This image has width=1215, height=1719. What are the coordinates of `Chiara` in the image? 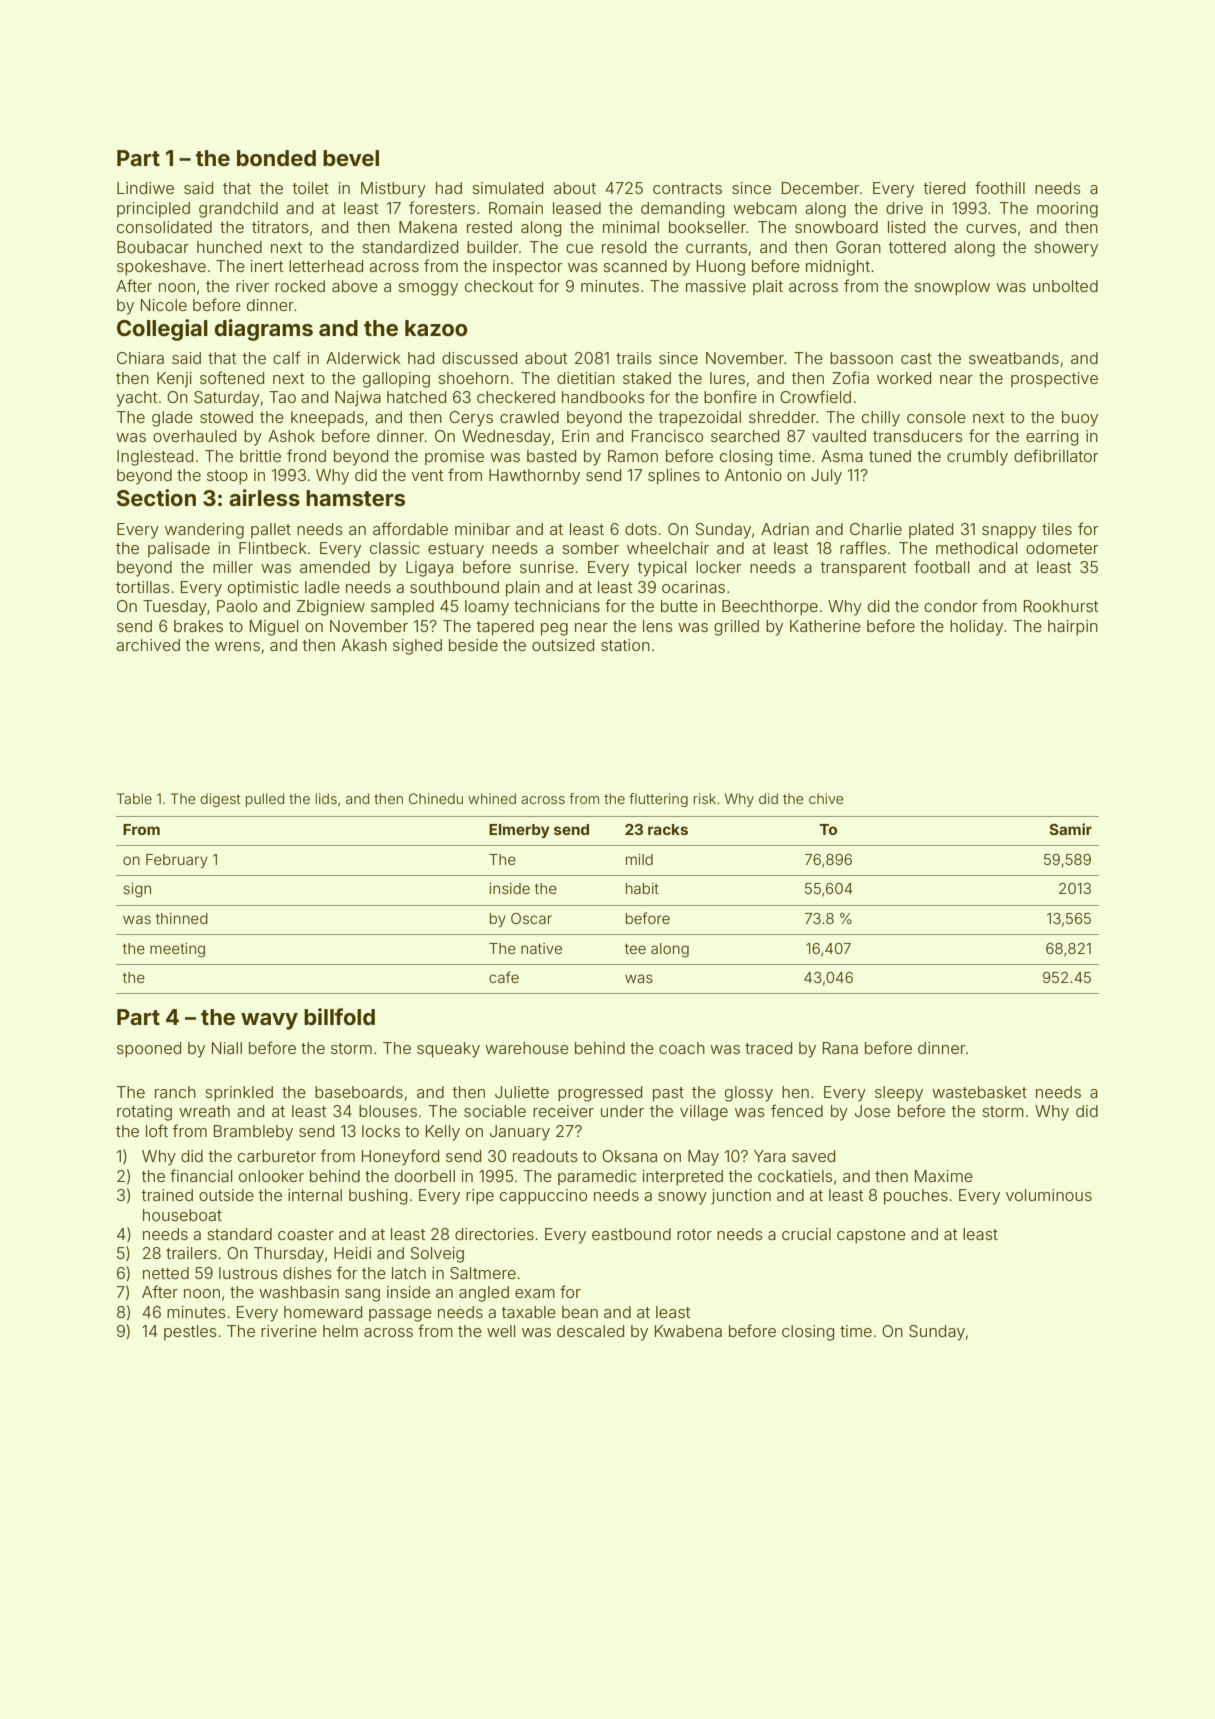 It's located at (140, 358).
